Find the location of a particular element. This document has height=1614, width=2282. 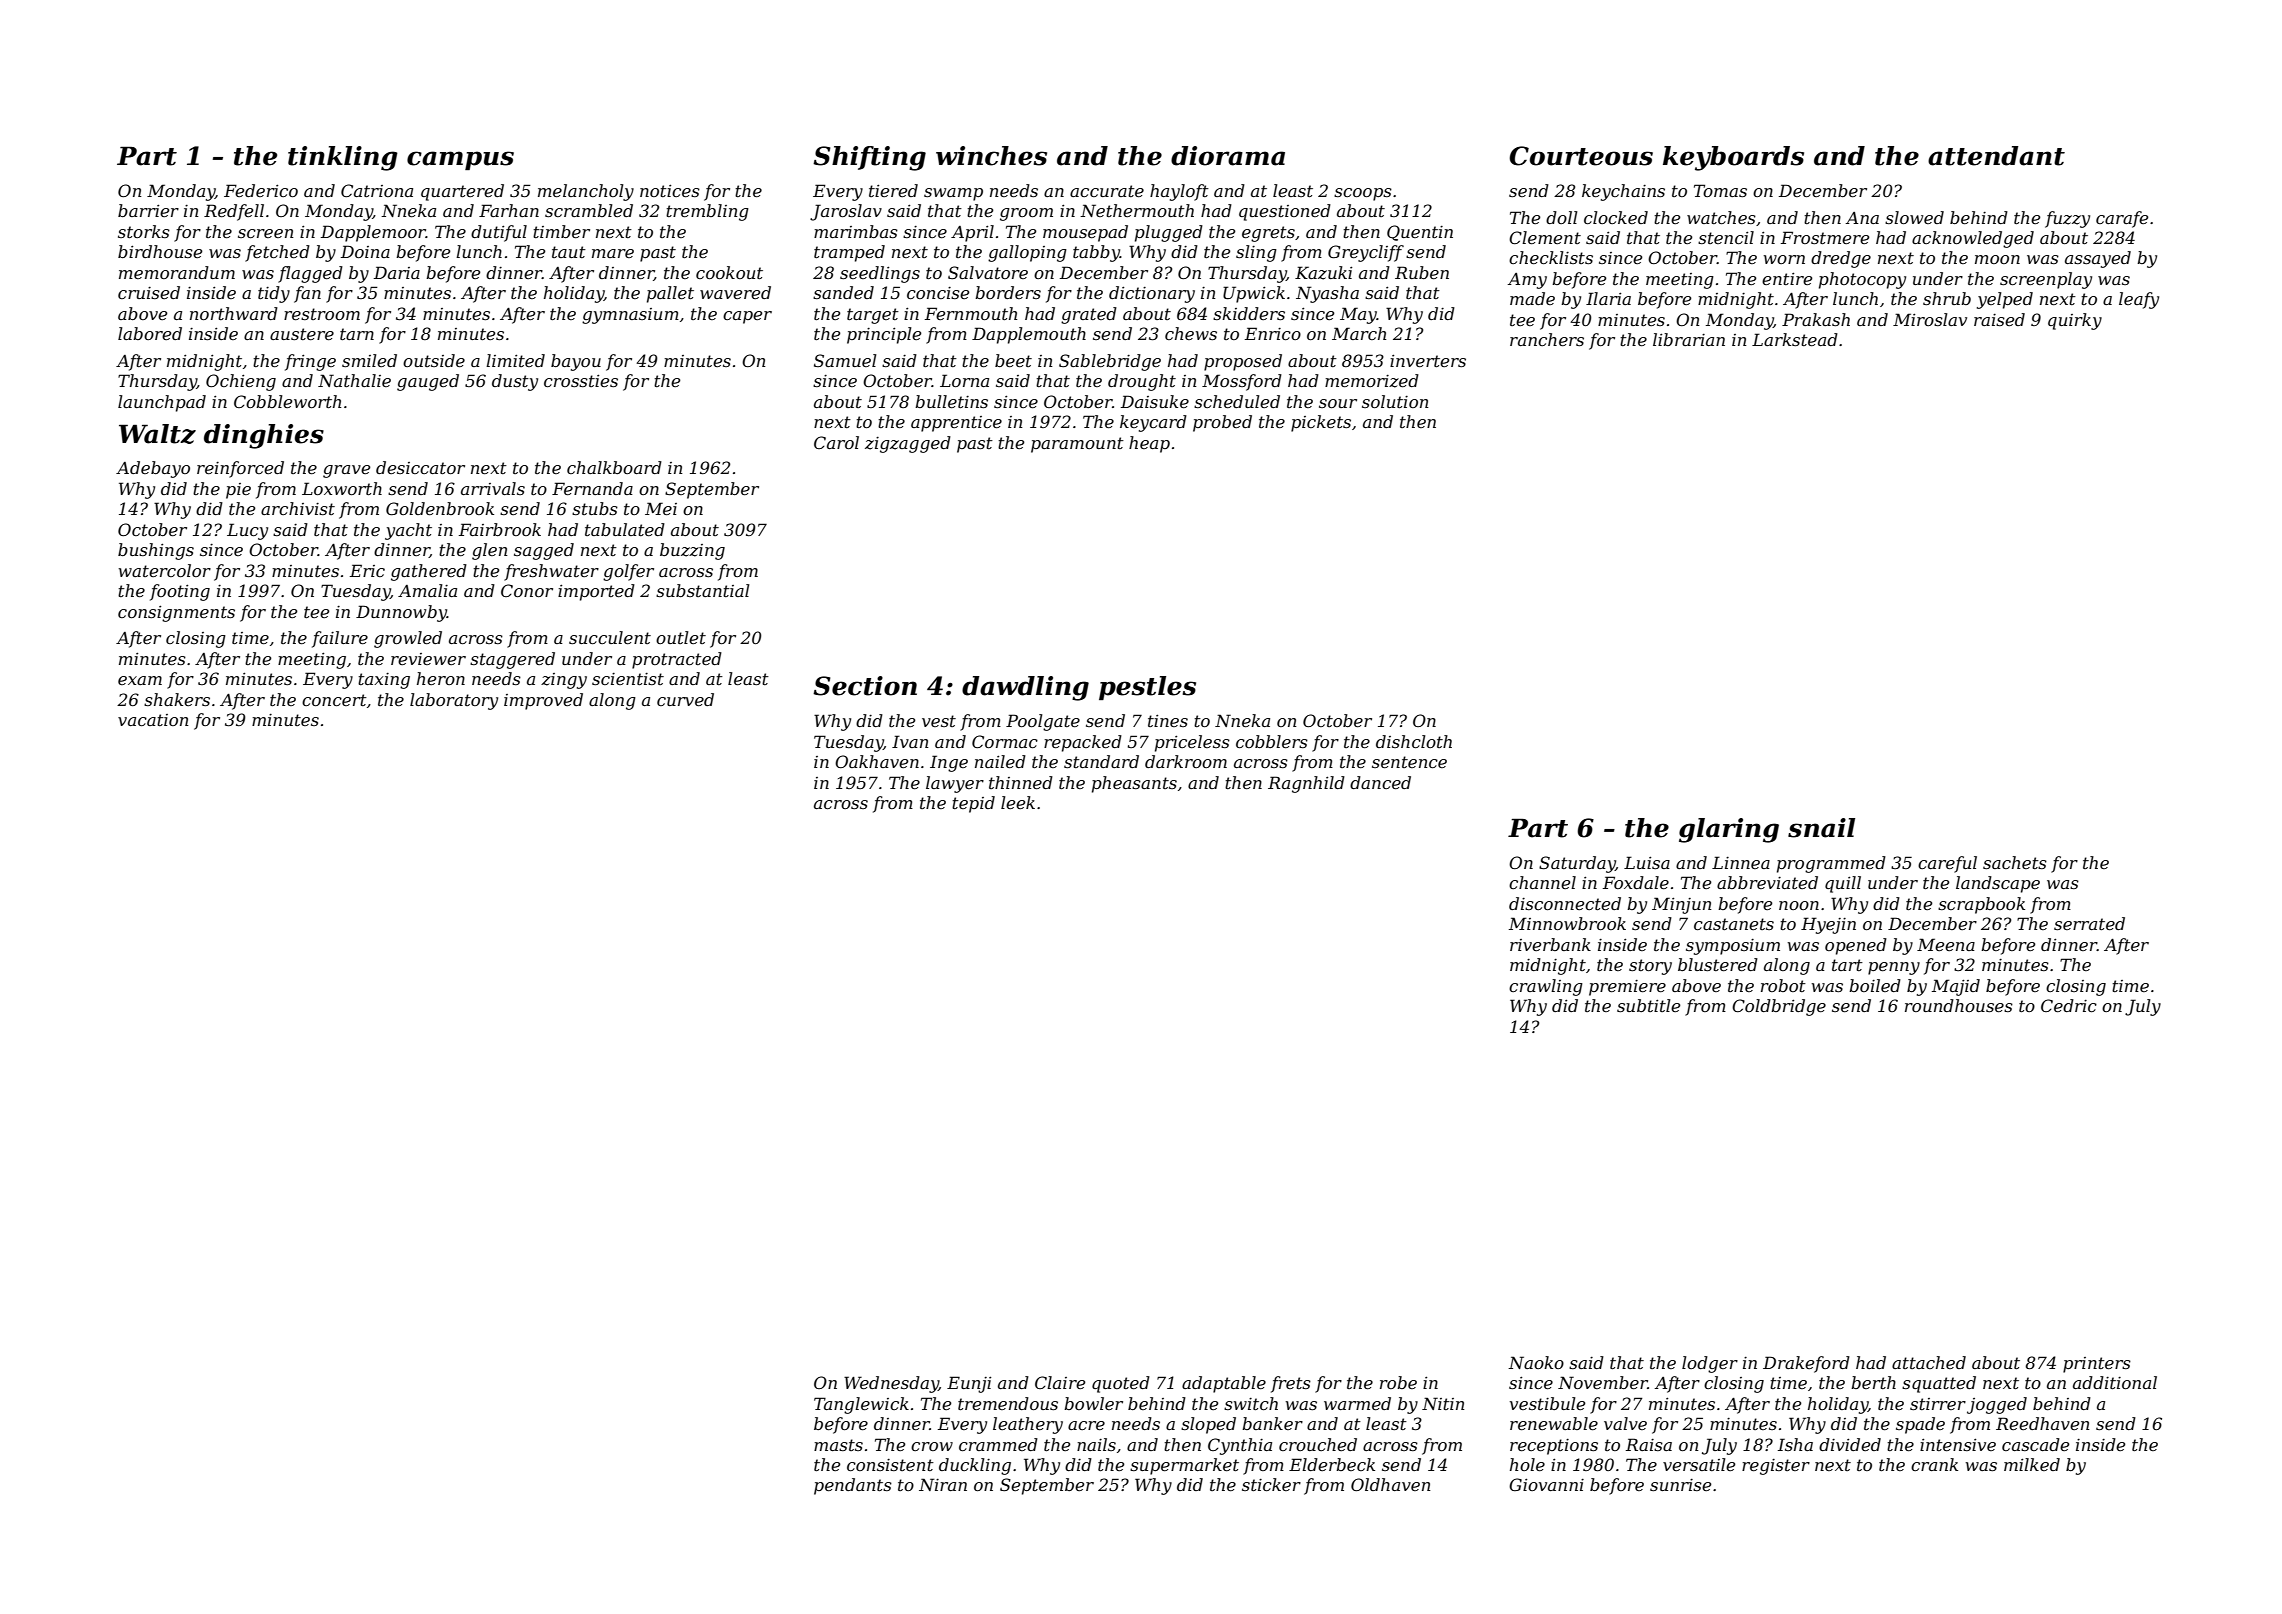

cruised is located at coordinates (149, 292).
